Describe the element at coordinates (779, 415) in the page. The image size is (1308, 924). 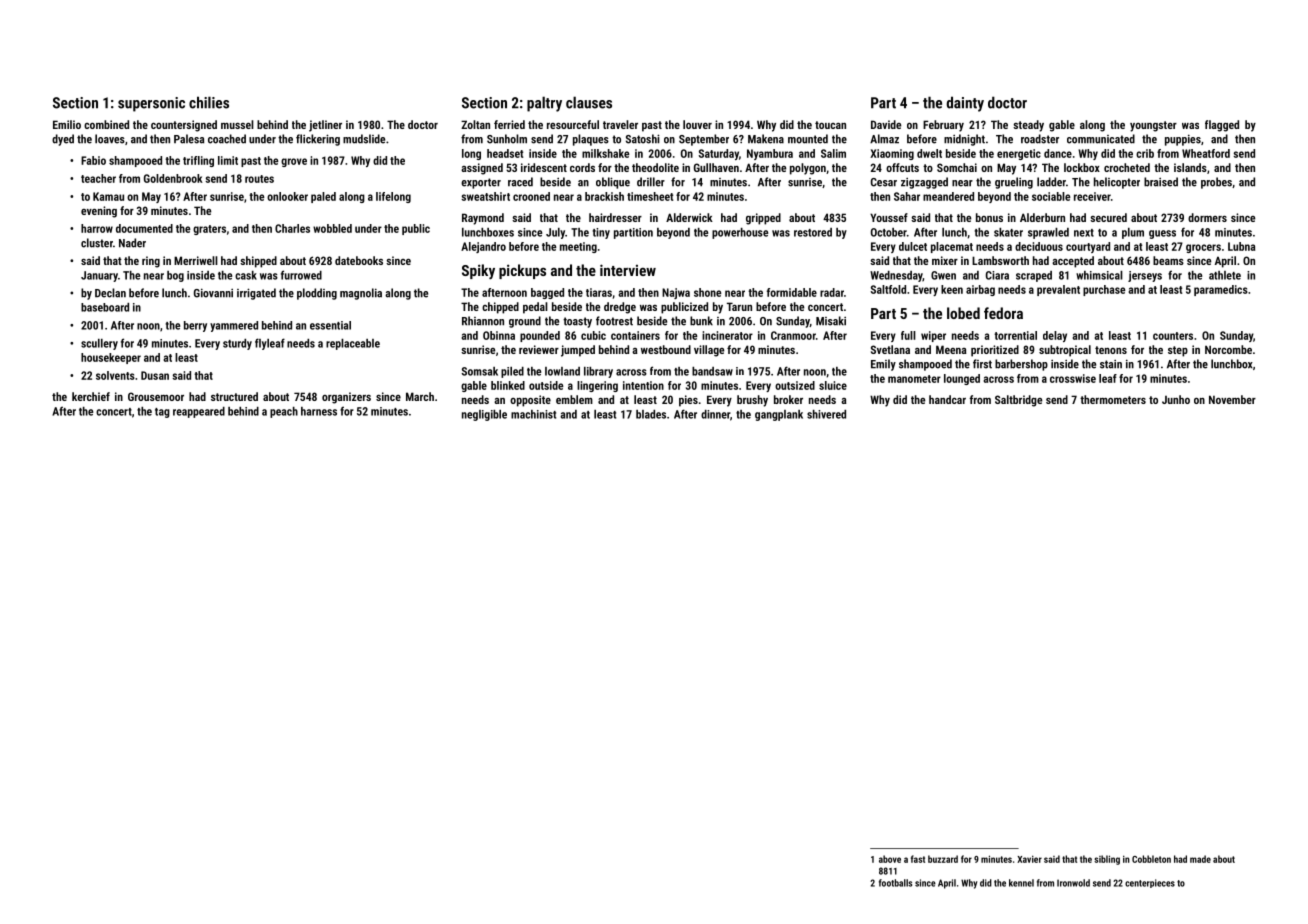
I see `gangplank` at that location.
